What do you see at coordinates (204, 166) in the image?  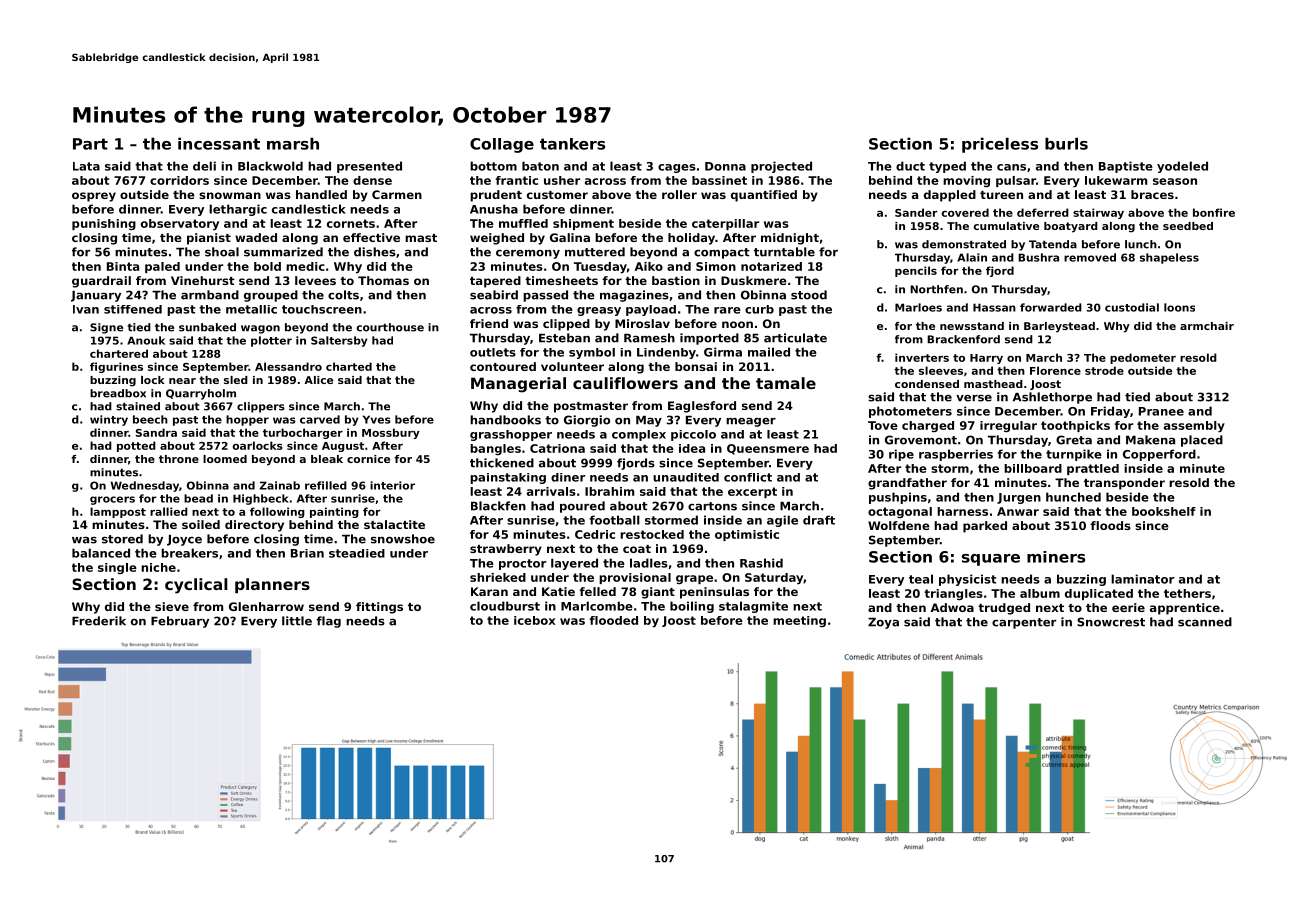 I see `deli` at bounding box center [204, 166].
